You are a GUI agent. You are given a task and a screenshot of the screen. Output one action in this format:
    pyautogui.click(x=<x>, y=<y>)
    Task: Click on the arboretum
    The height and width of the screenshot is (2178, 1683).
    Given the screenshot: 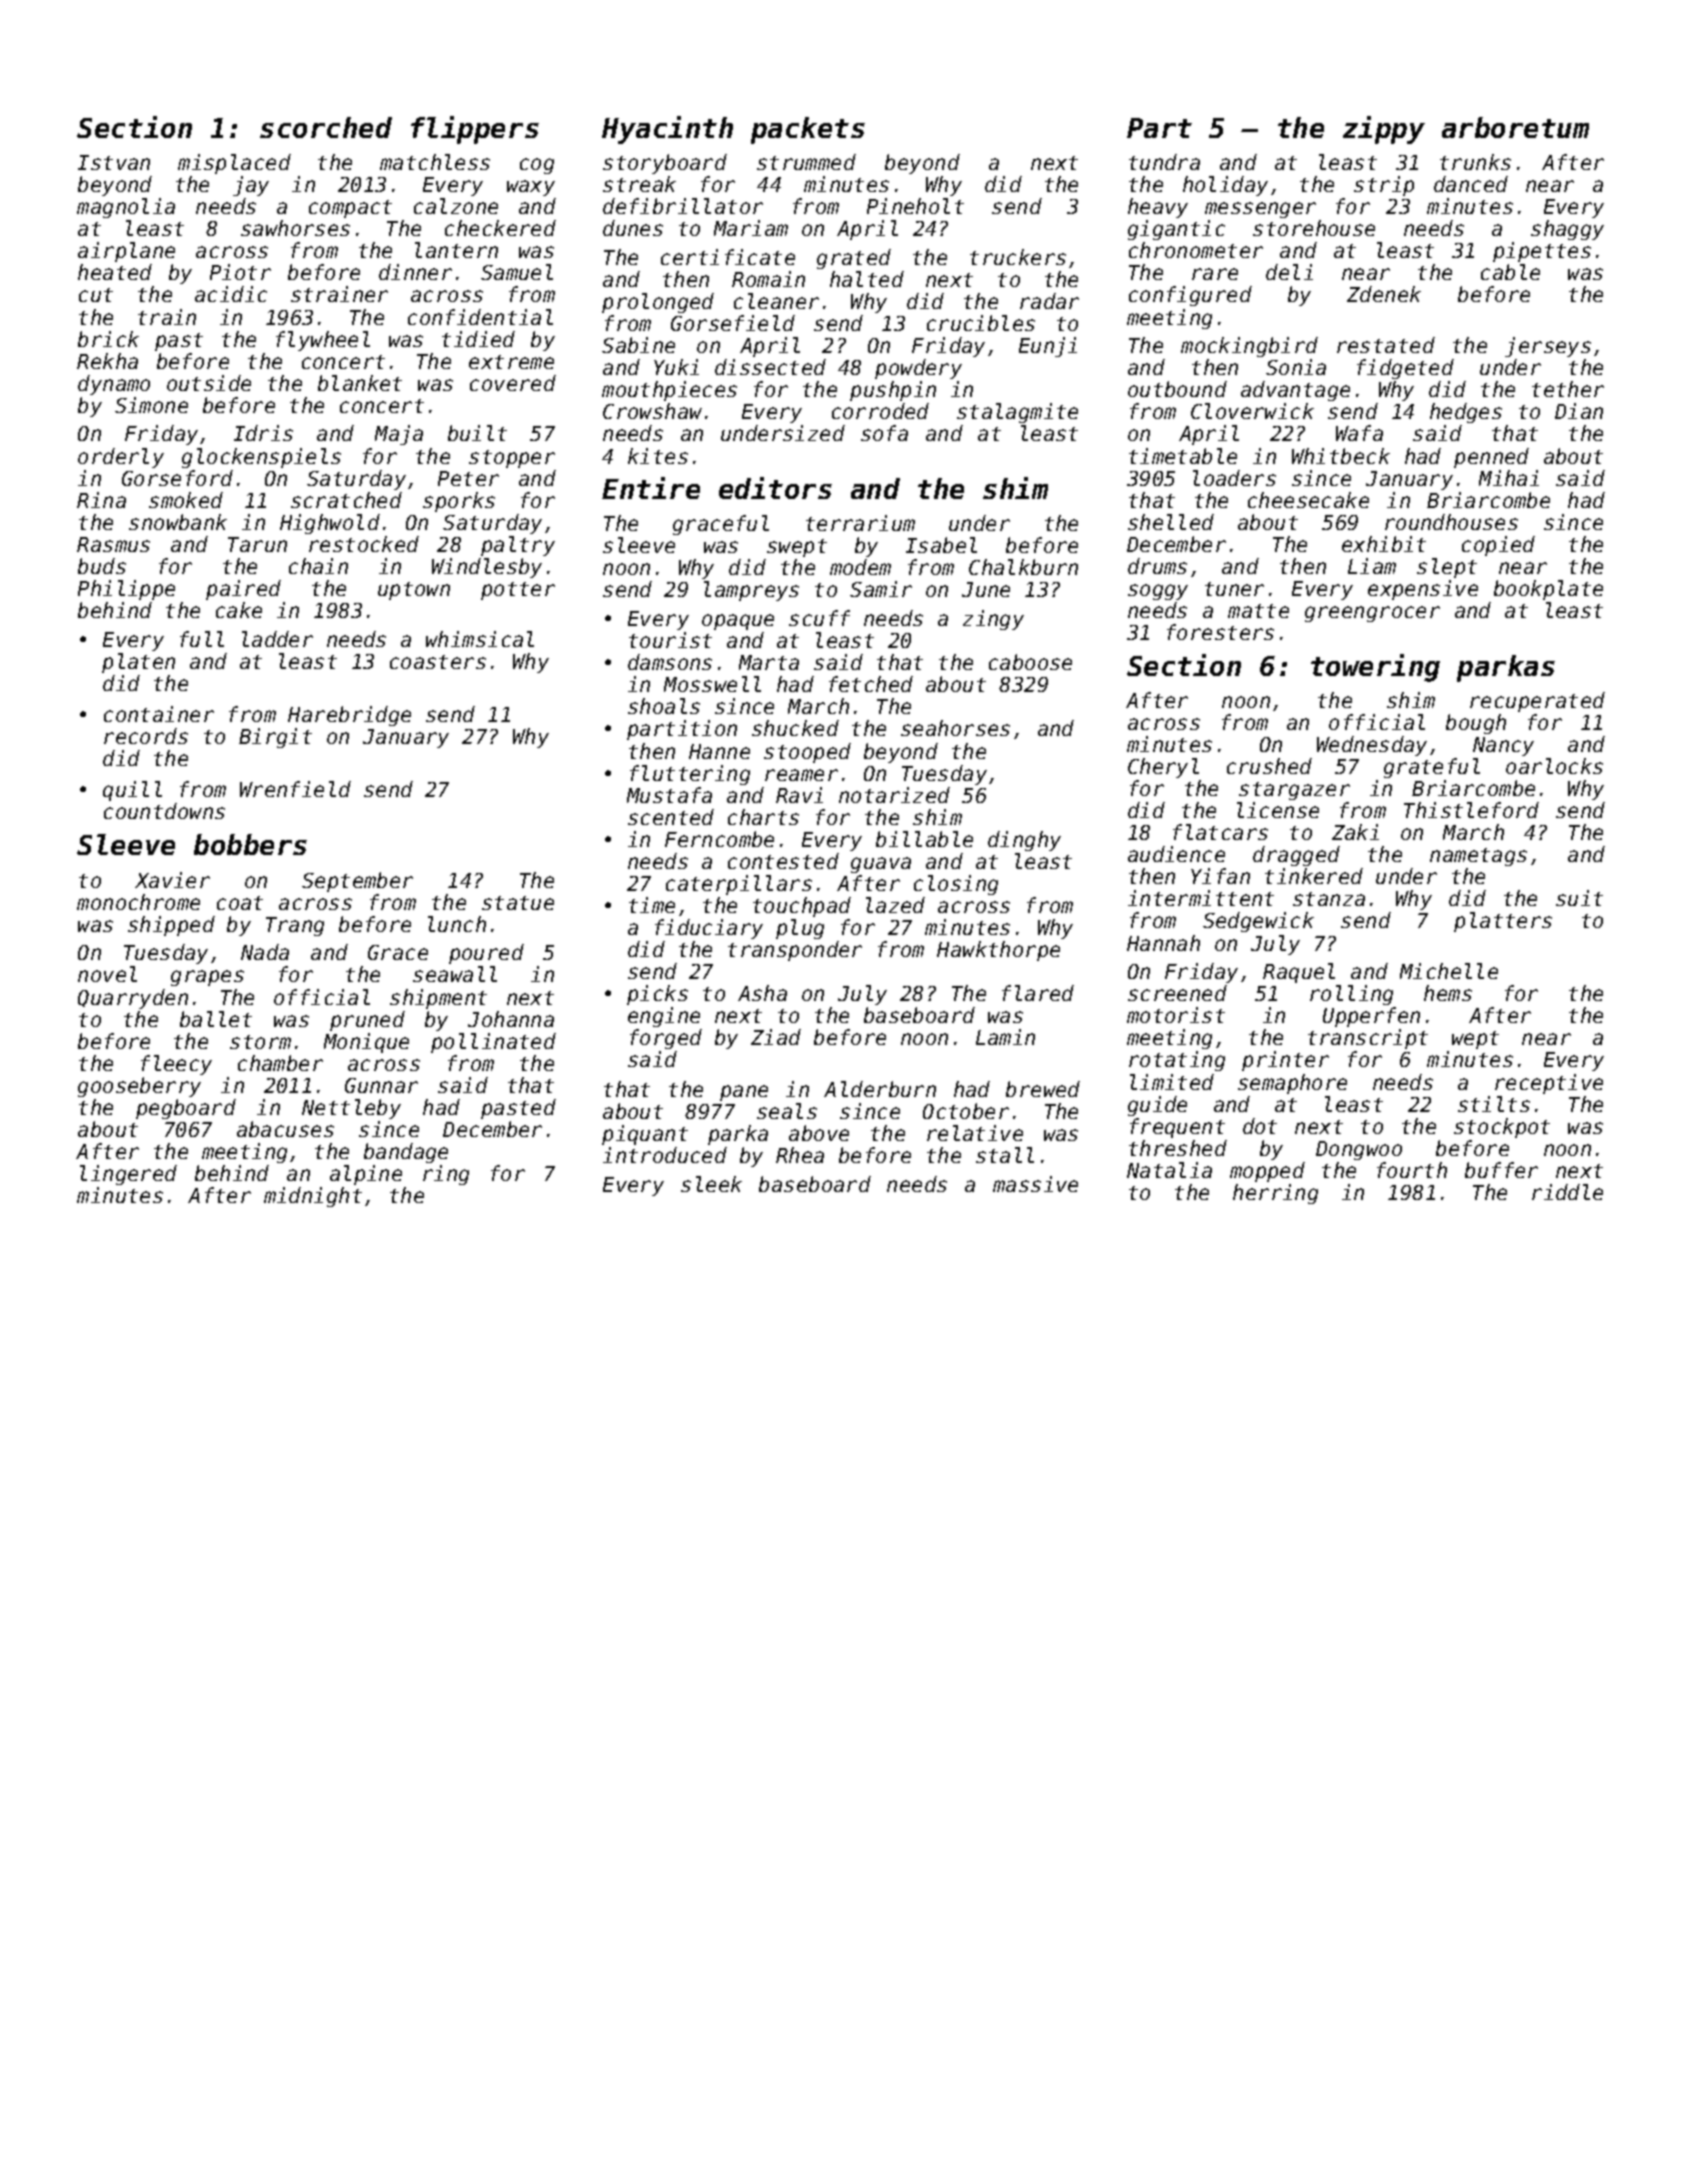 What is the action you would take?
    pyautogui.click(x=1515, y=127)
